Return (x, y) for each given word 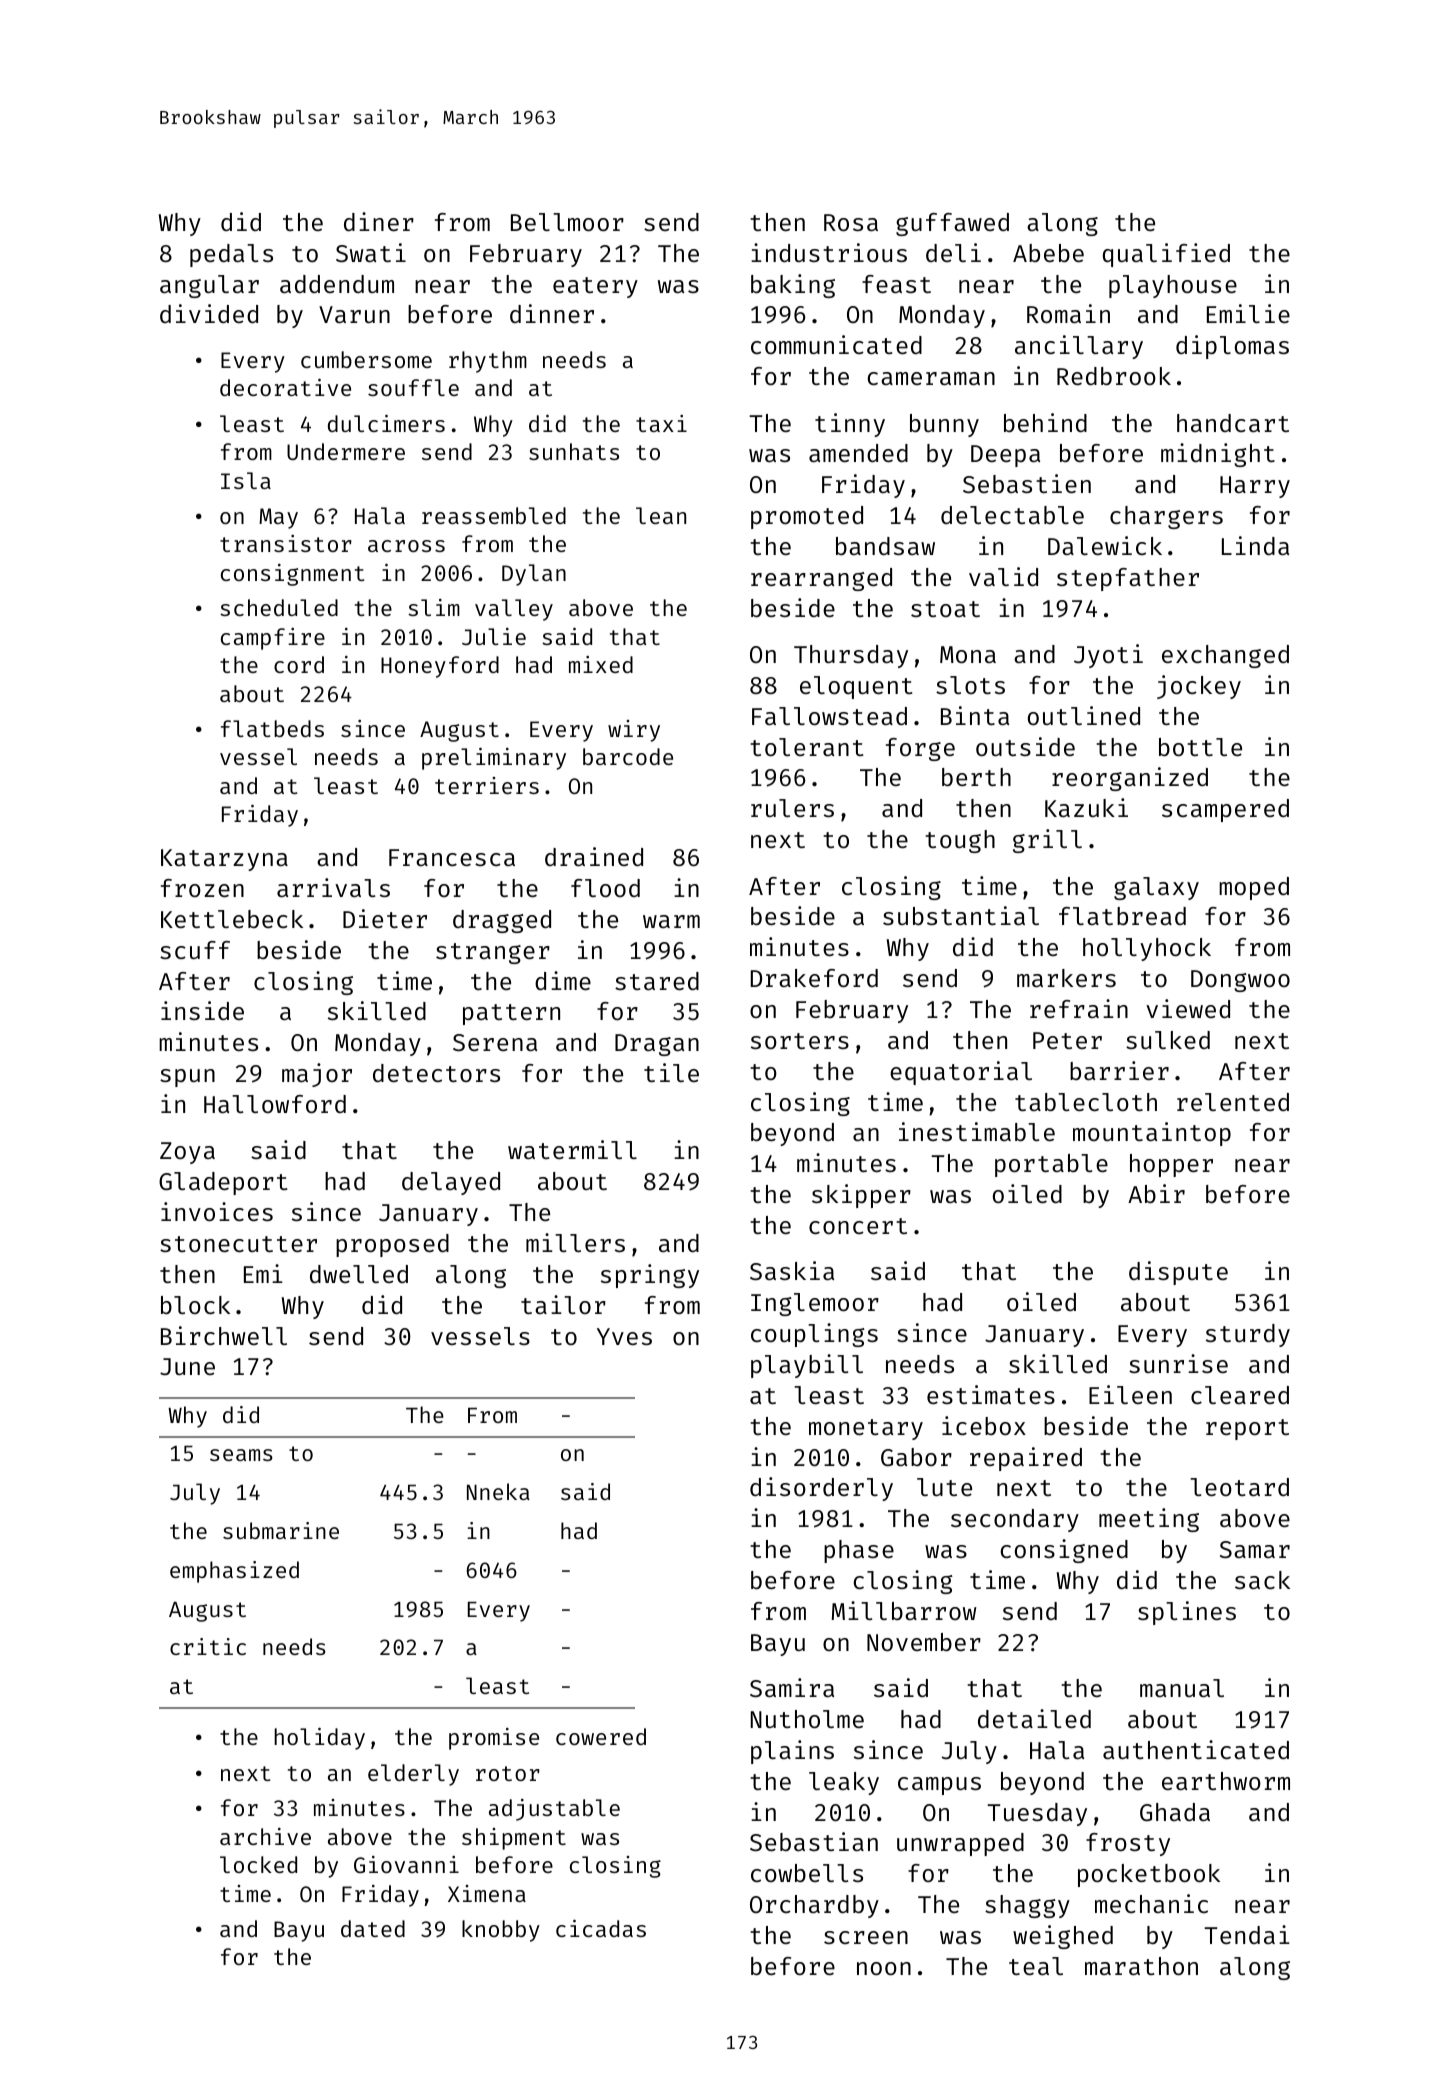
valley (514, 610)
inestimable (977, 1131)
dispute (1178, 1273)
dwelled (359, 1274)
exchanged (1225, 656)
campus (939, 1786)
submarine (281, 1530)
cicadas (601, 1928)
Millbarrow (904, 1610)
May (278, 518)
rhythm (488, 362)
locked (258, 1864)
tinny (850, 425)
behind (1045, 422)
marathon (1141, 1966)
